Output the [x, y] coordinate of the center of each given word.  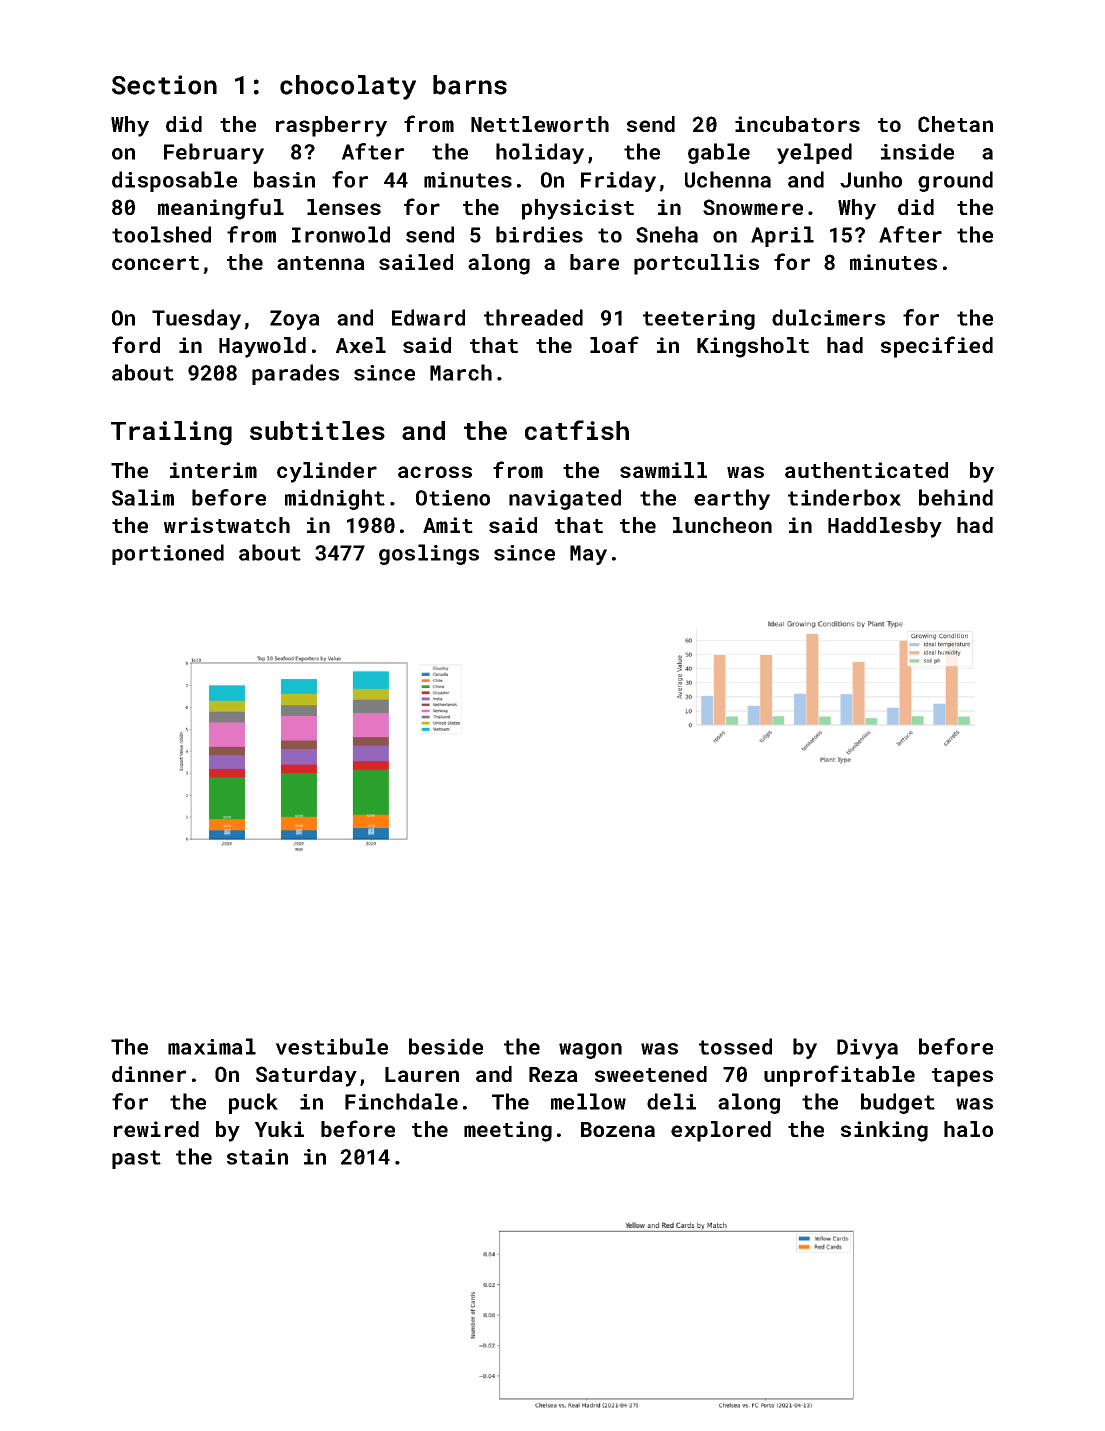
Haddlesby [885, 527]
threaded [533, 317]
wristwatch [227, 525]
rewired [156, 1129]
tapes [962, 1077]
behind [956, 497]
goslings [429, 554]
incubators [797, 124]
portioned [168, 554]
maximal [212, 1046]
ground [955, 181]
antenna [321, 263]
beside [446, 1046]
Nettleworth [540, 124]
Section [164, 85]
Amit [448, 525]
